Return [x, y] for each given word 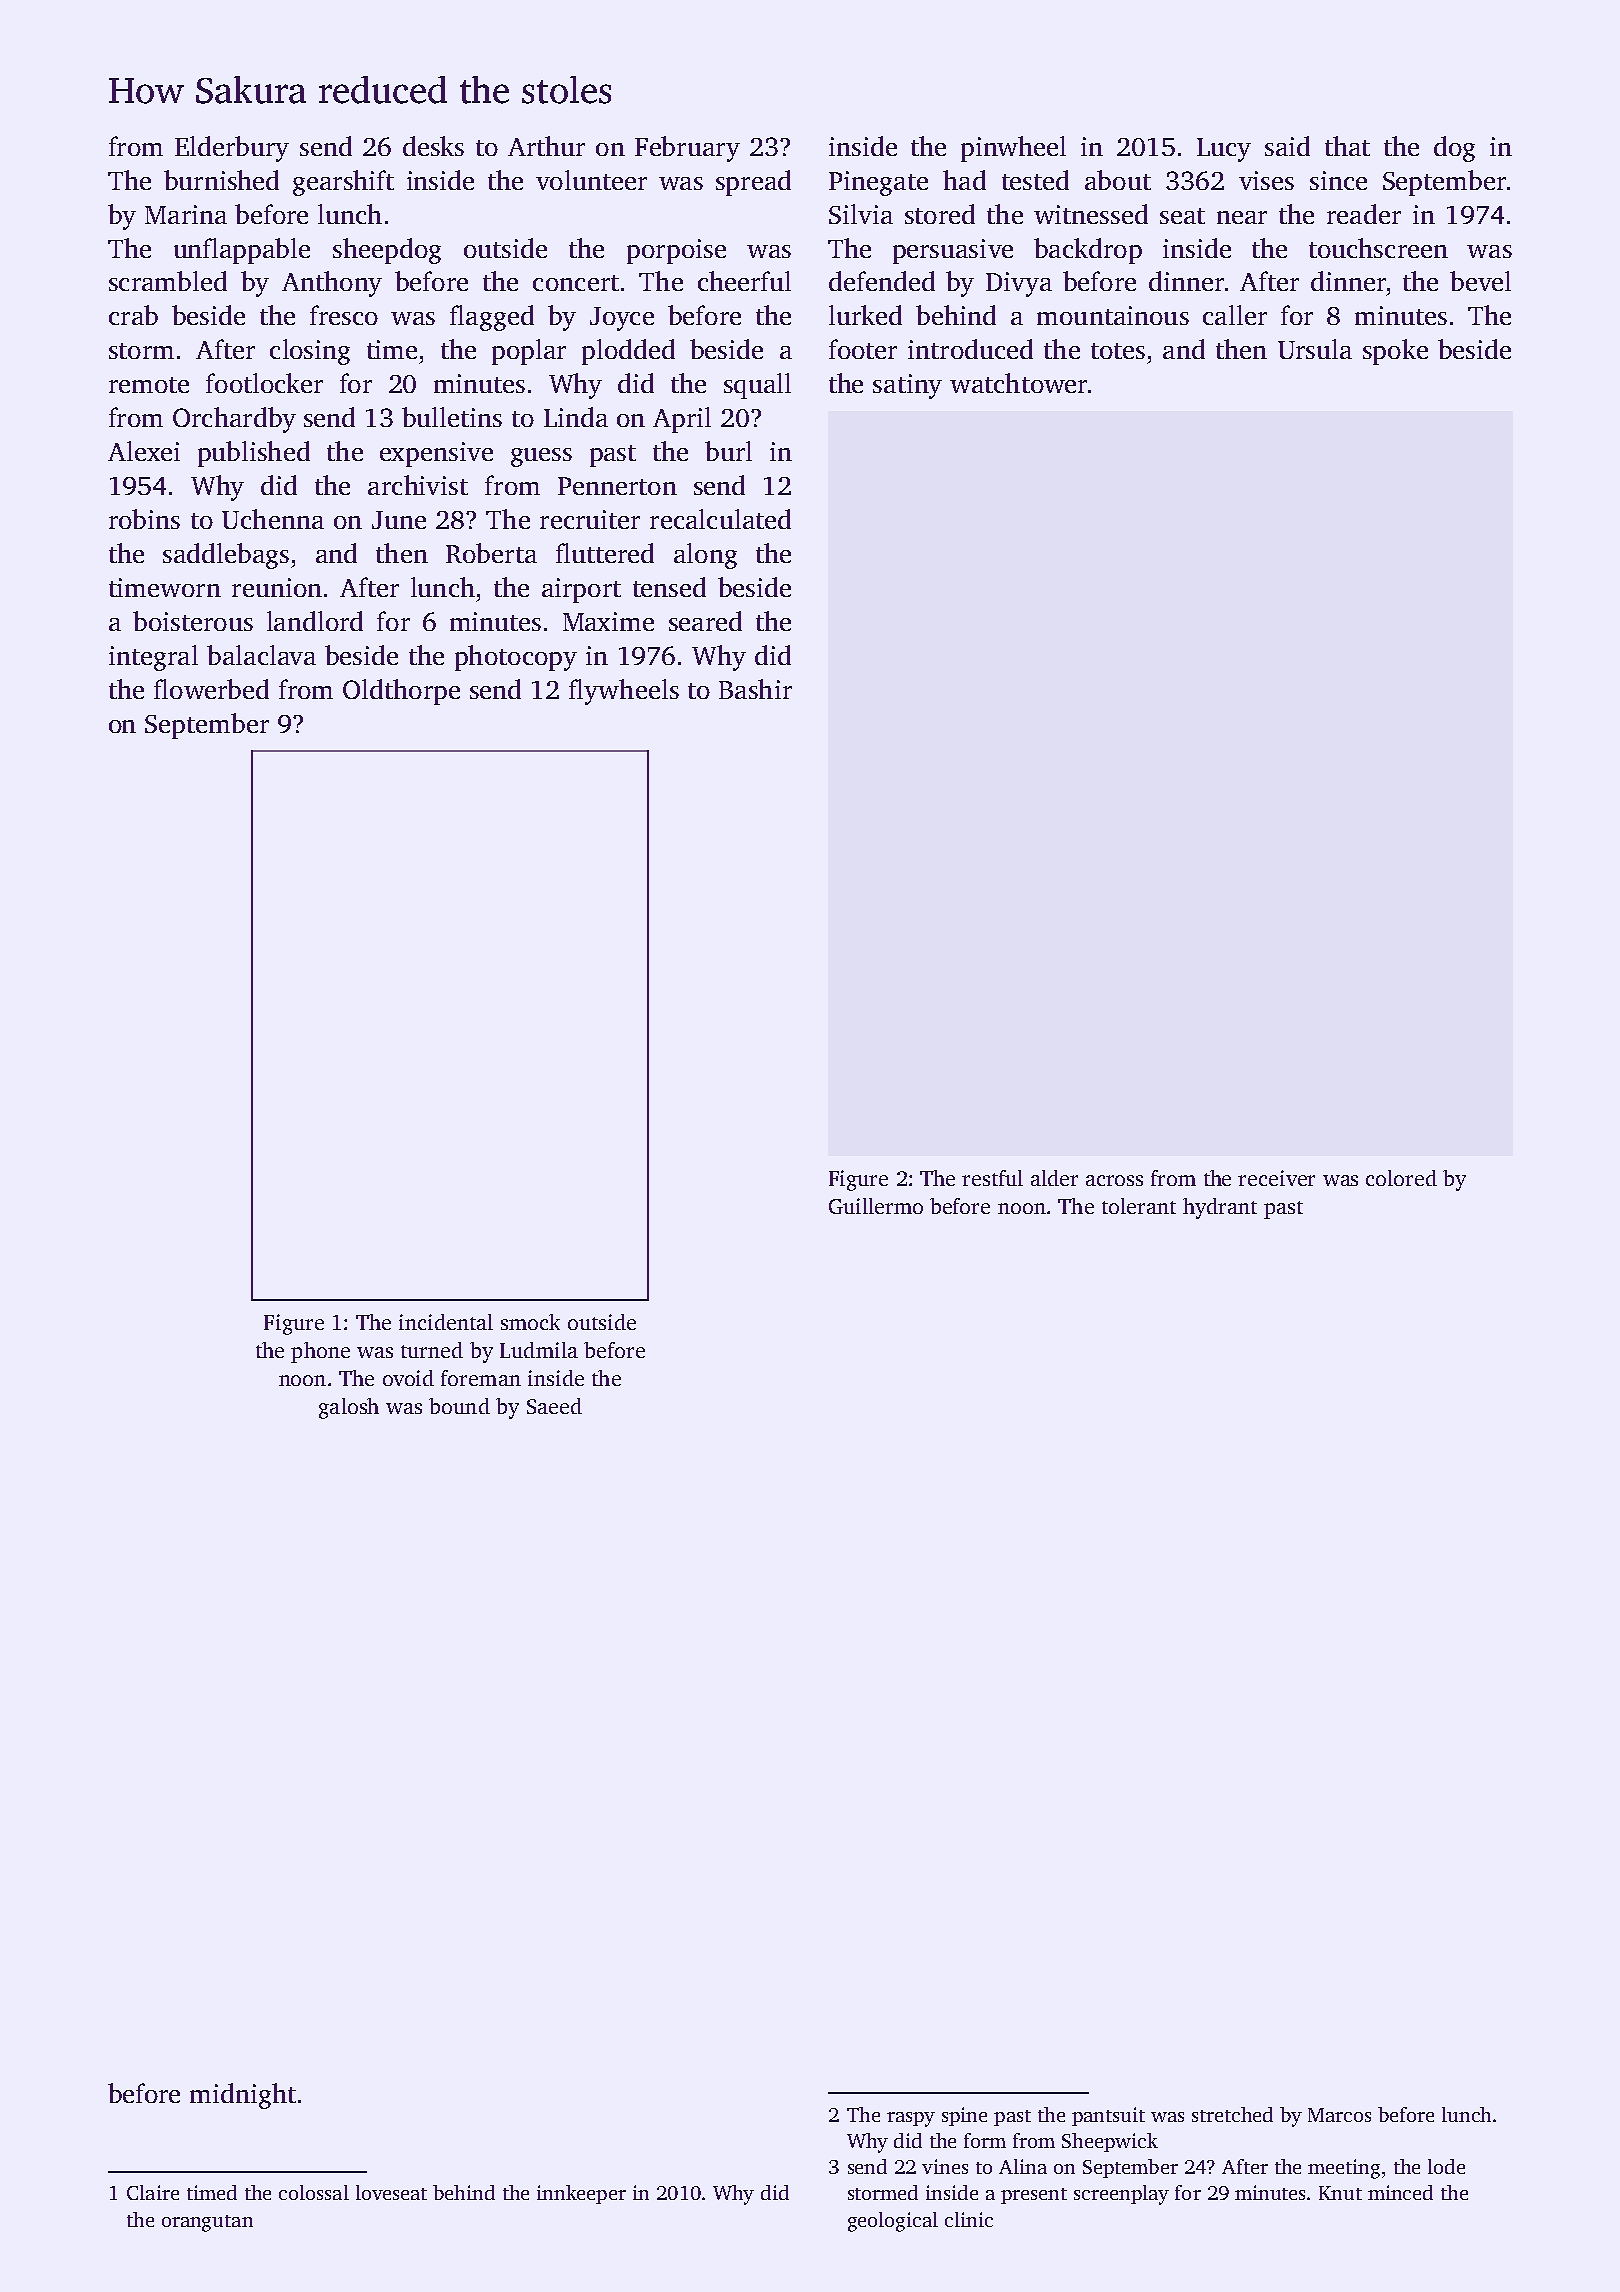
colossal [314, 2192]
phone [320, 1352]
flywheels [624, 692]
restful [992, 1178]
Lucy [1224, 150]
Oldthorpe [401, 692]
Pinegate [878, 183]
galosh [349, 1408]
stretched [1232, 2114]
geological [893, 2222]
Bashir [755, 689]
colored [1401, 1178]
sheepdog [387, 251]
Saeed [554, 1406]
